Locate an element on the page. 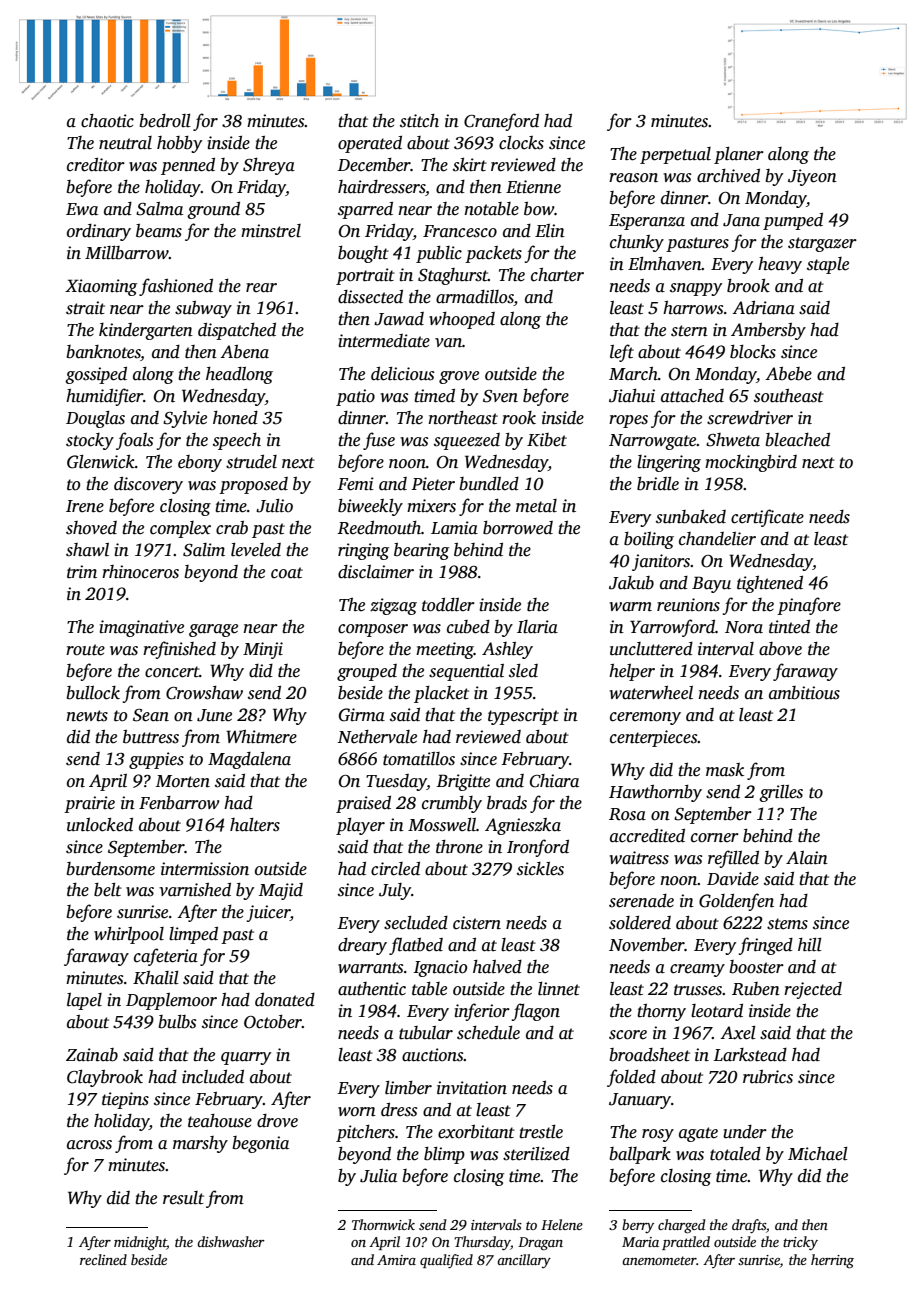 Image resolution: width=924 pixels, height=1308 pixels. thorny is located at coordinates (661, 1012).
